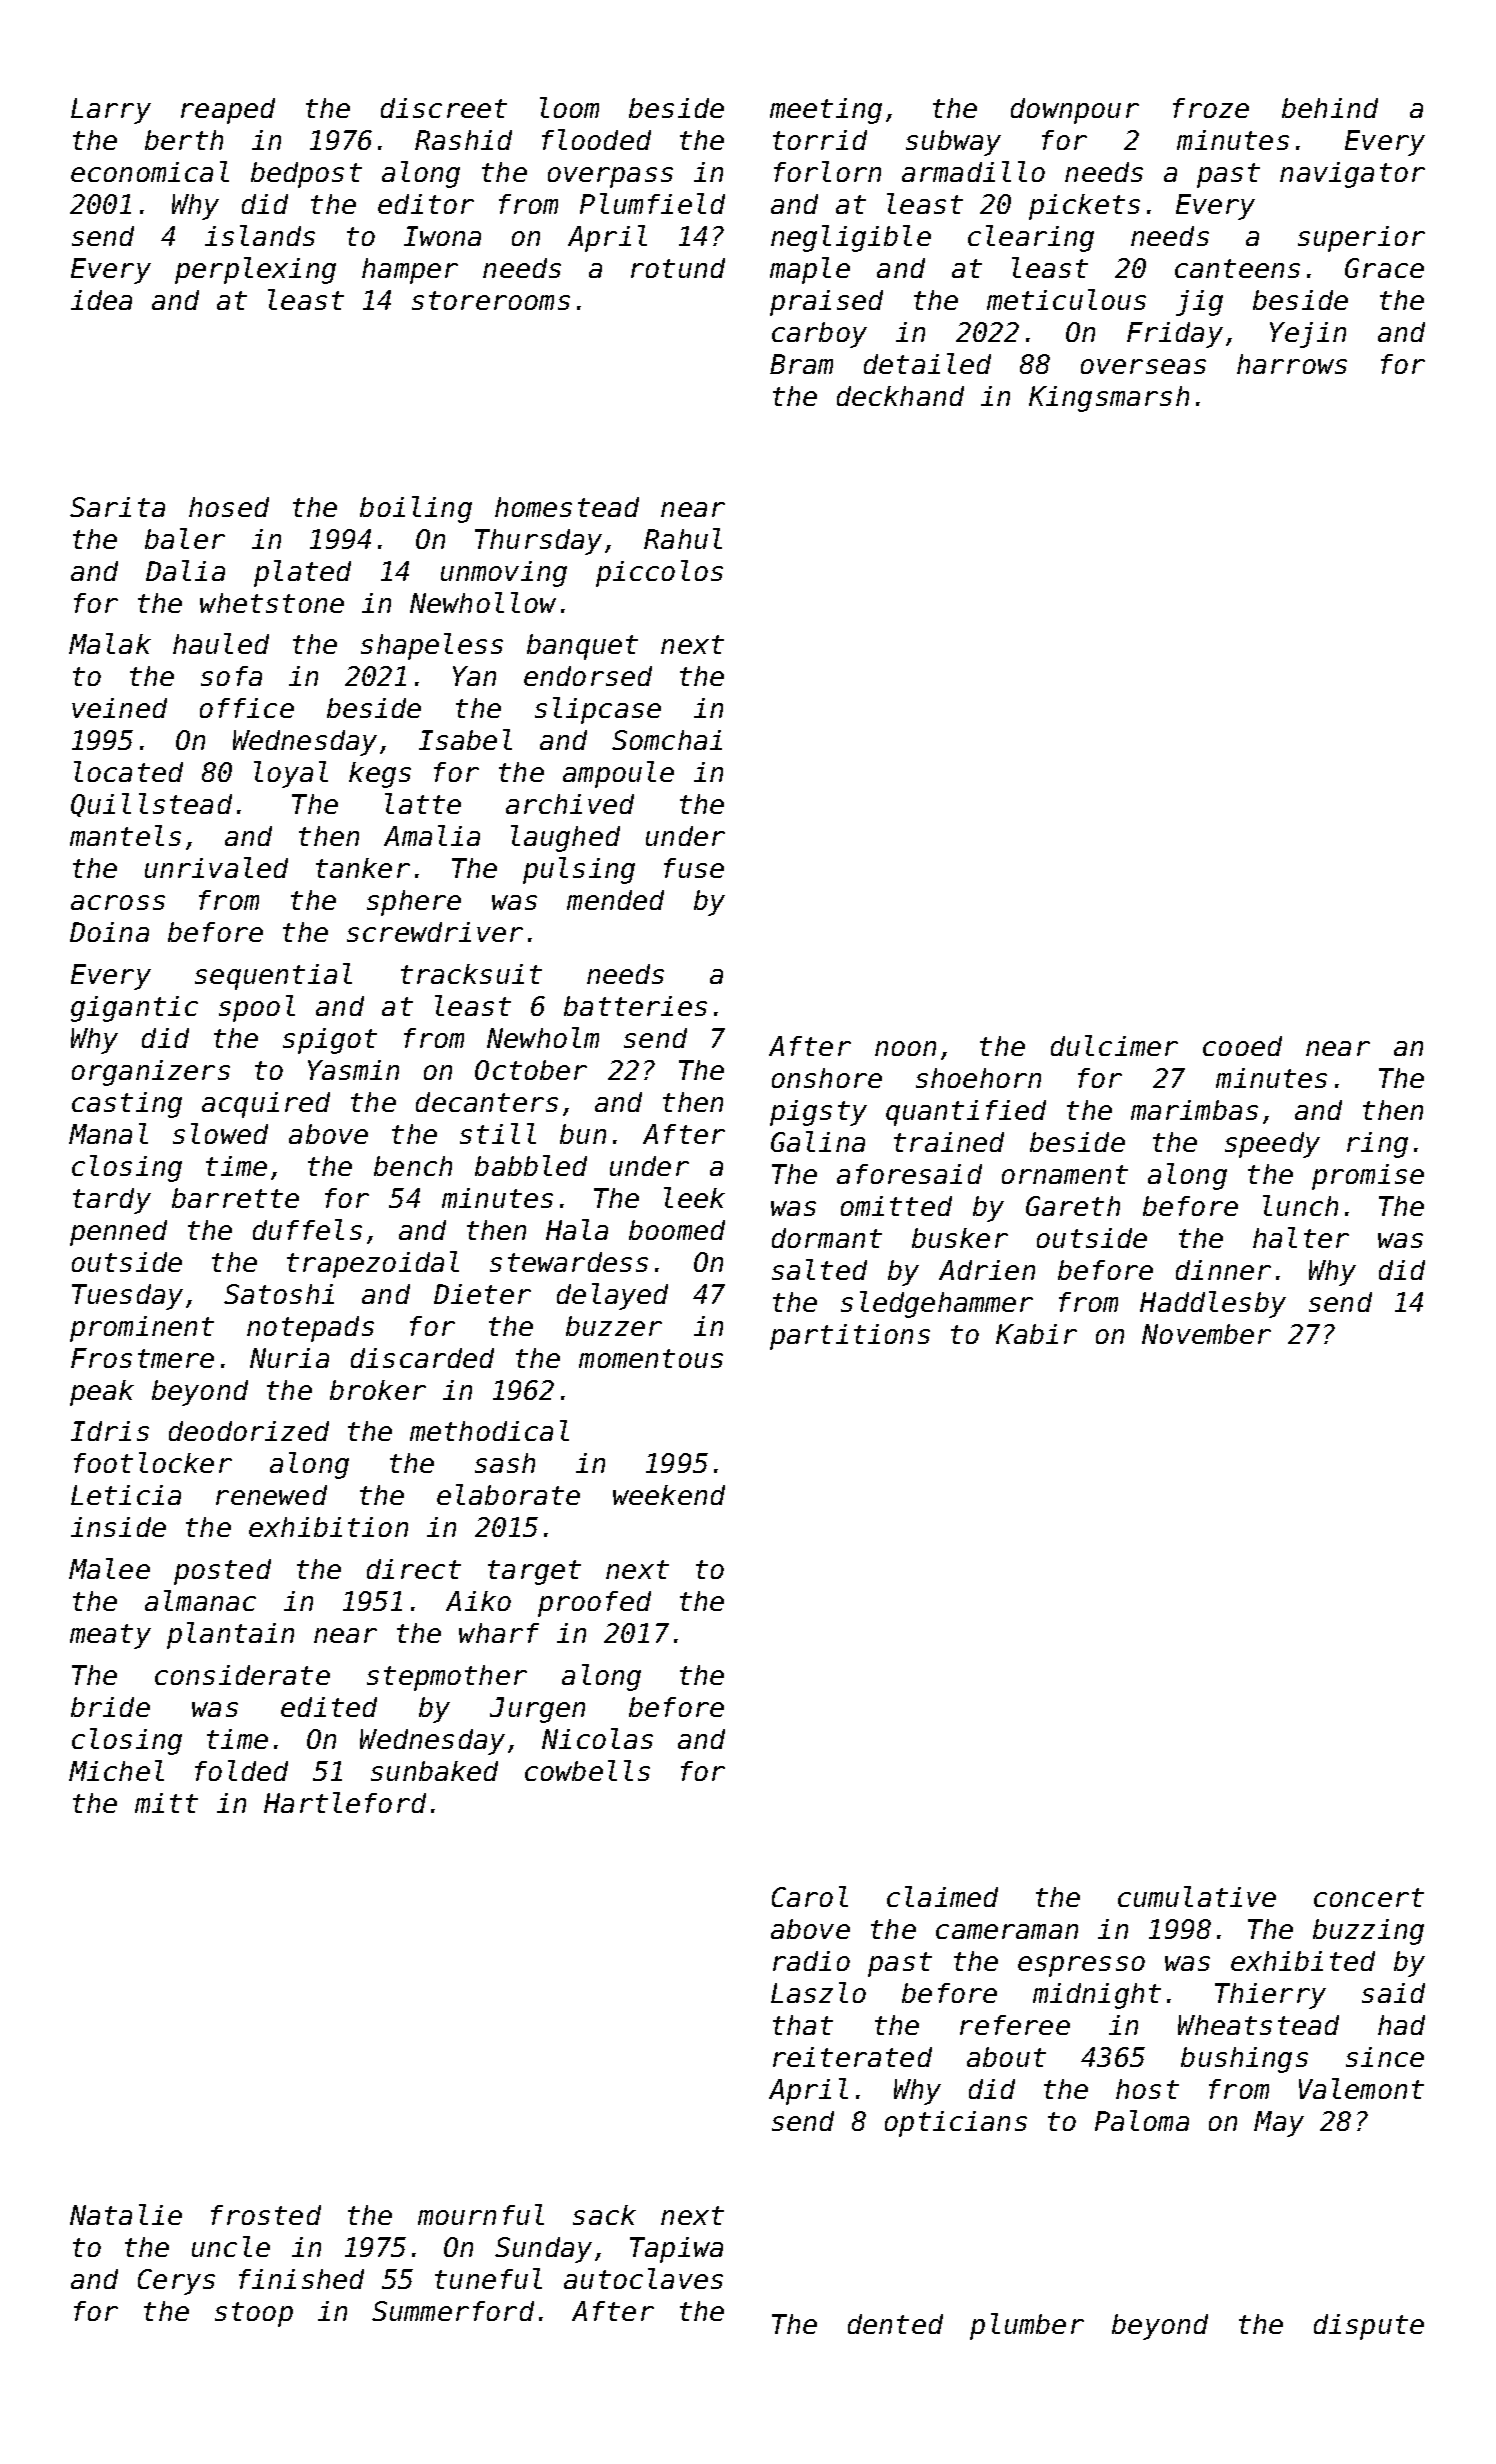  I want to click on Natalie, so click(126, 2214).
